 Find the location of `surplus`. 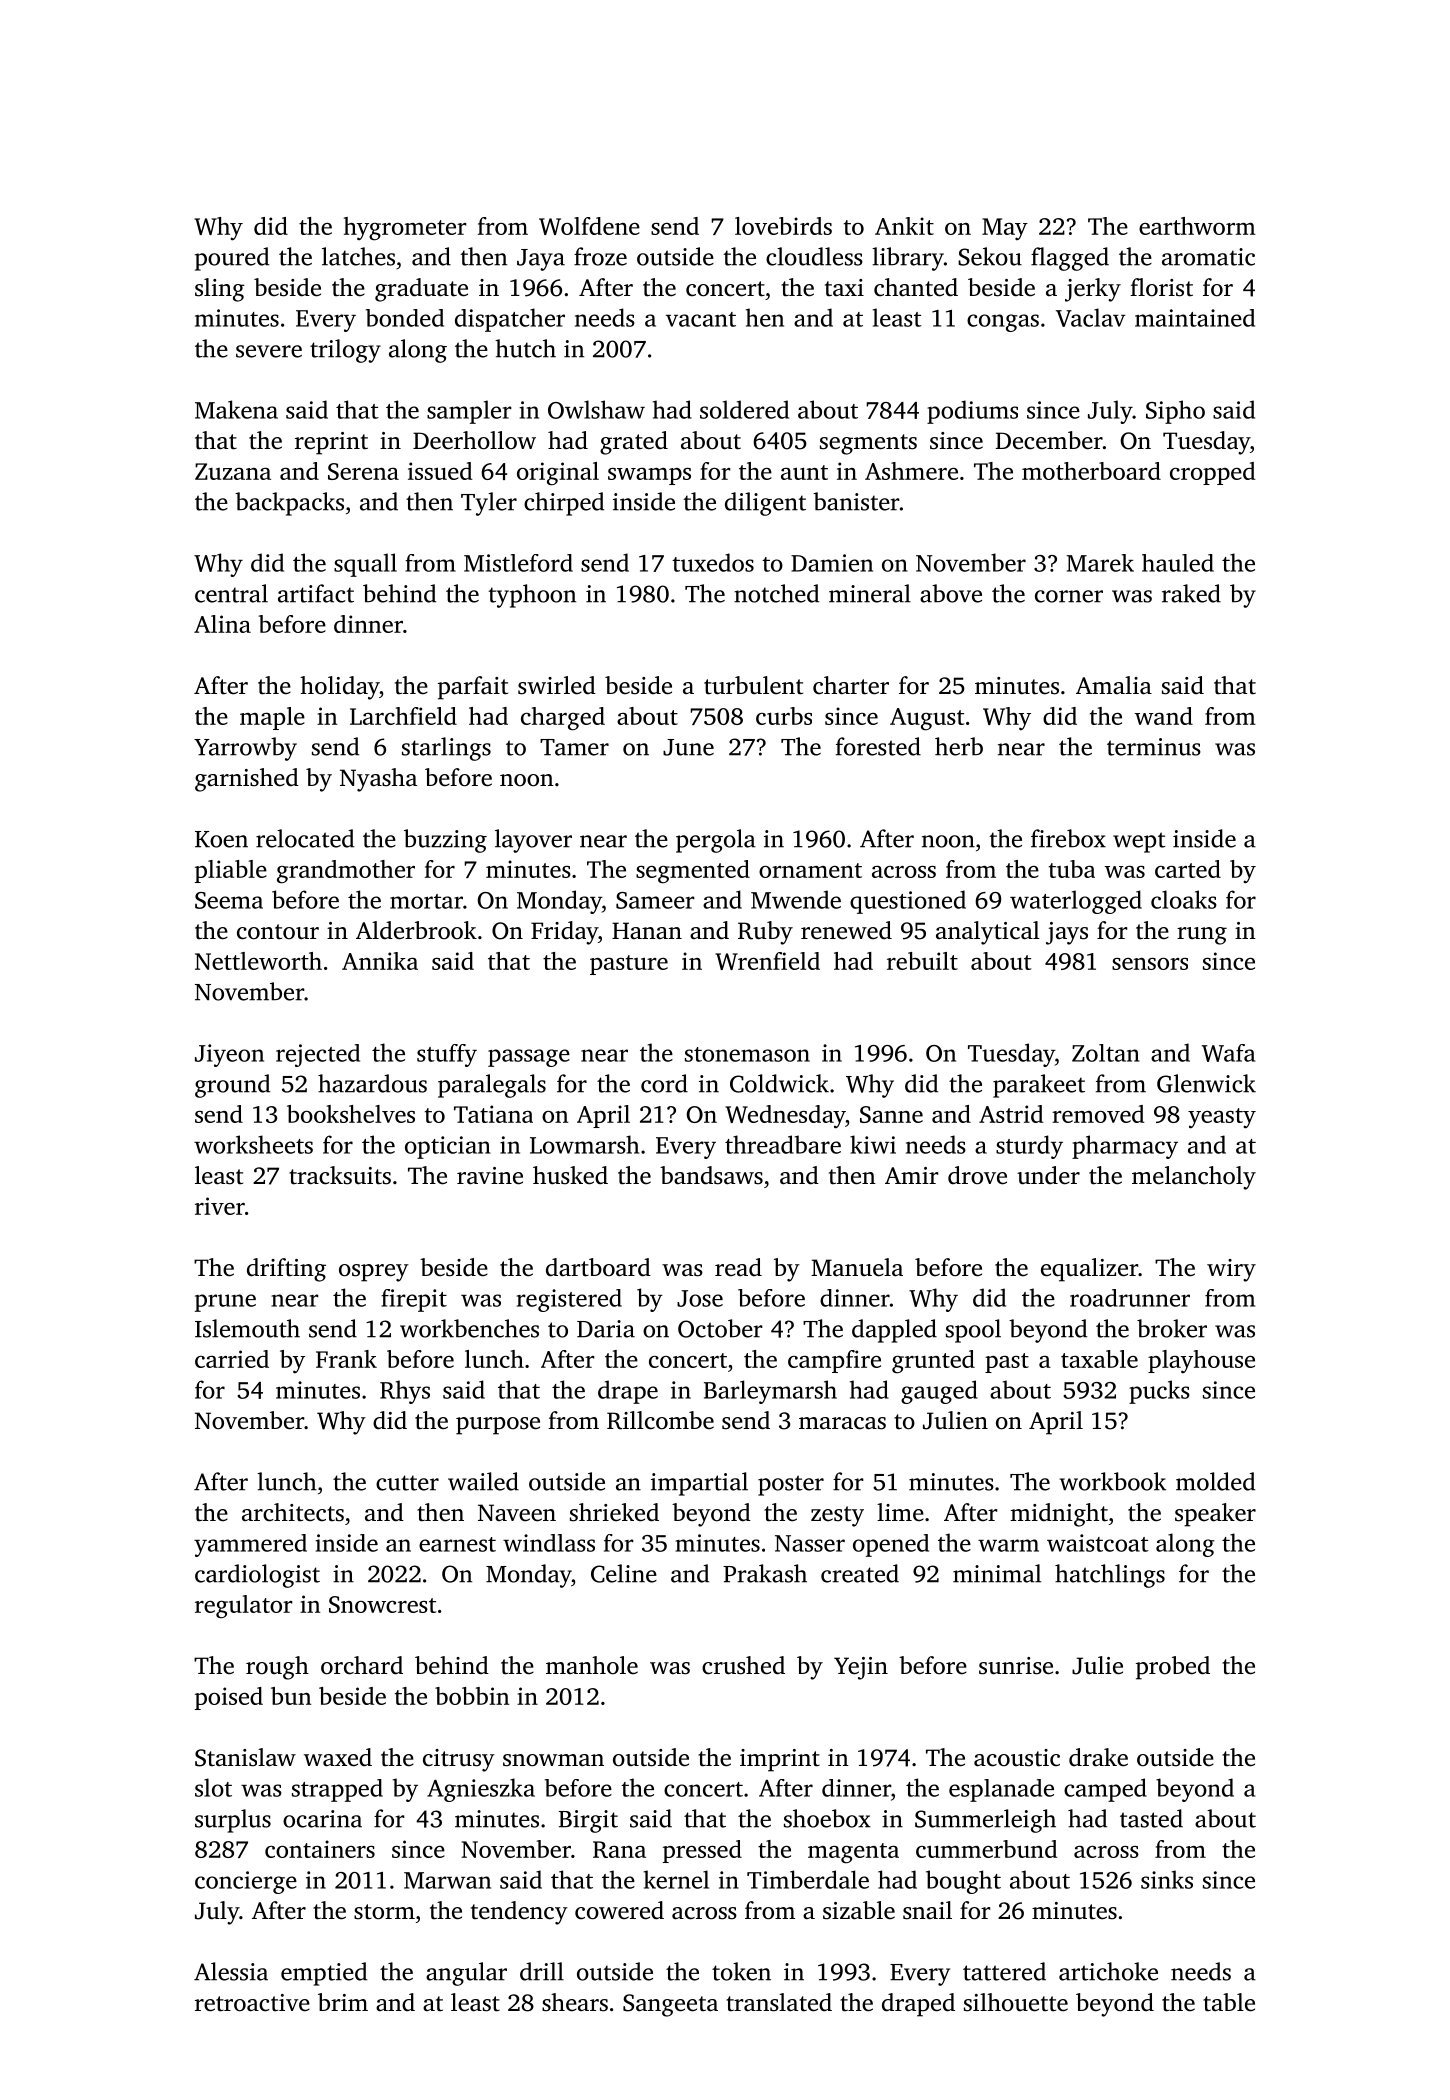

surplus is located at coordinates (233, 1821).
